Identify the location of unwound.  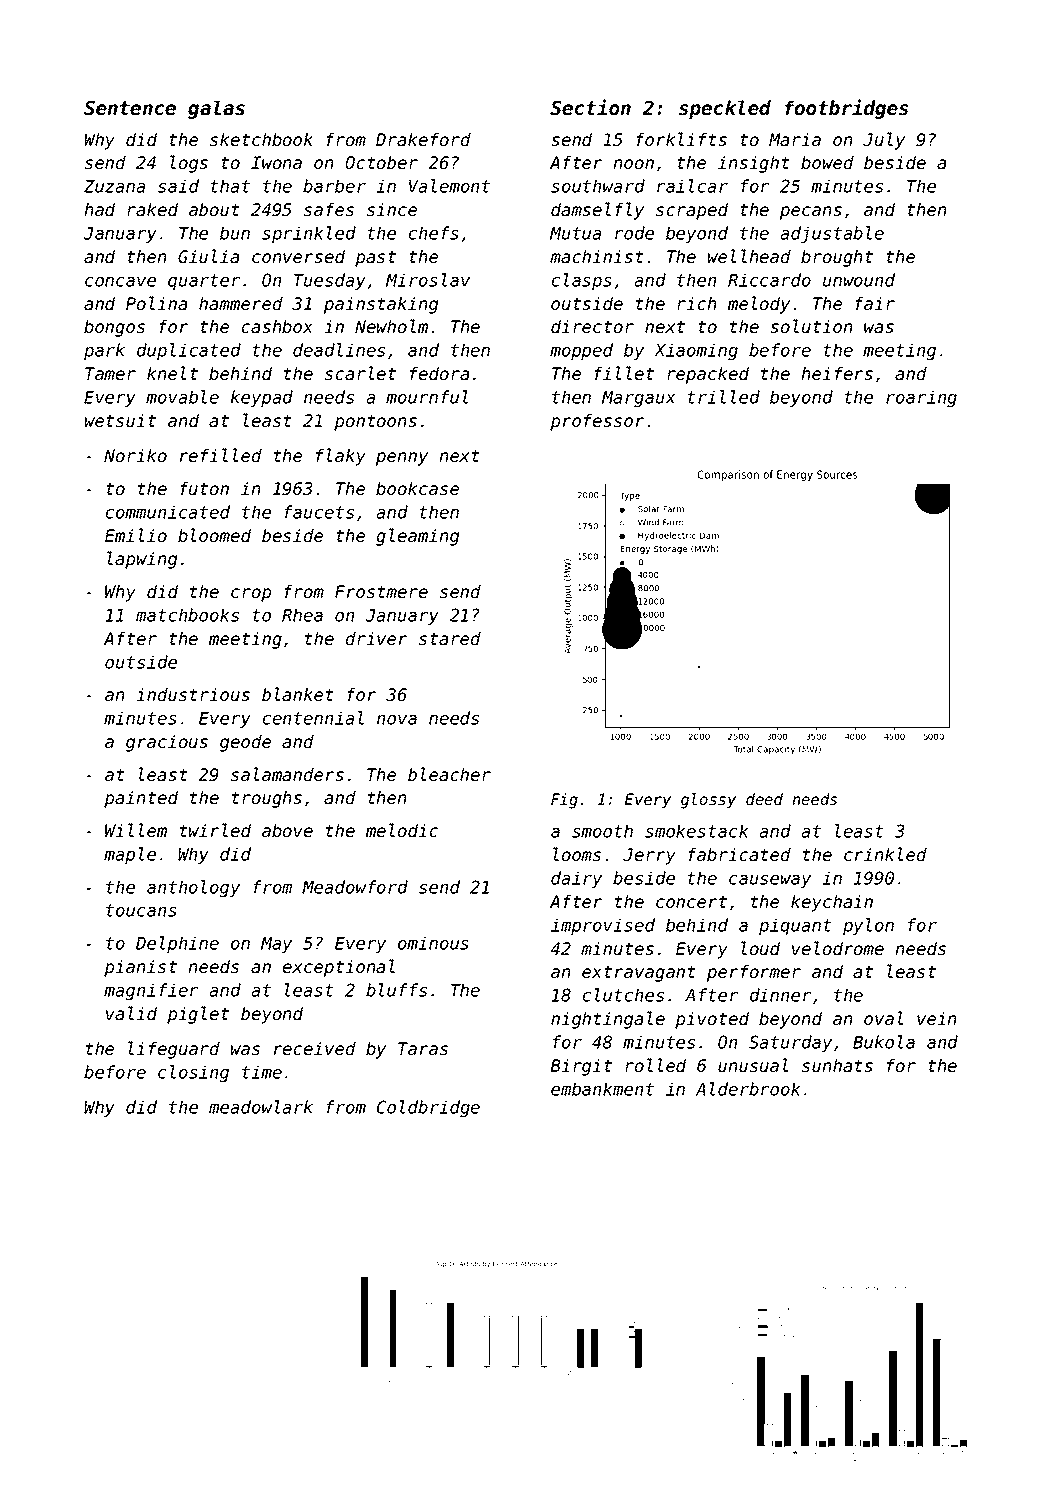
(859, 280).
